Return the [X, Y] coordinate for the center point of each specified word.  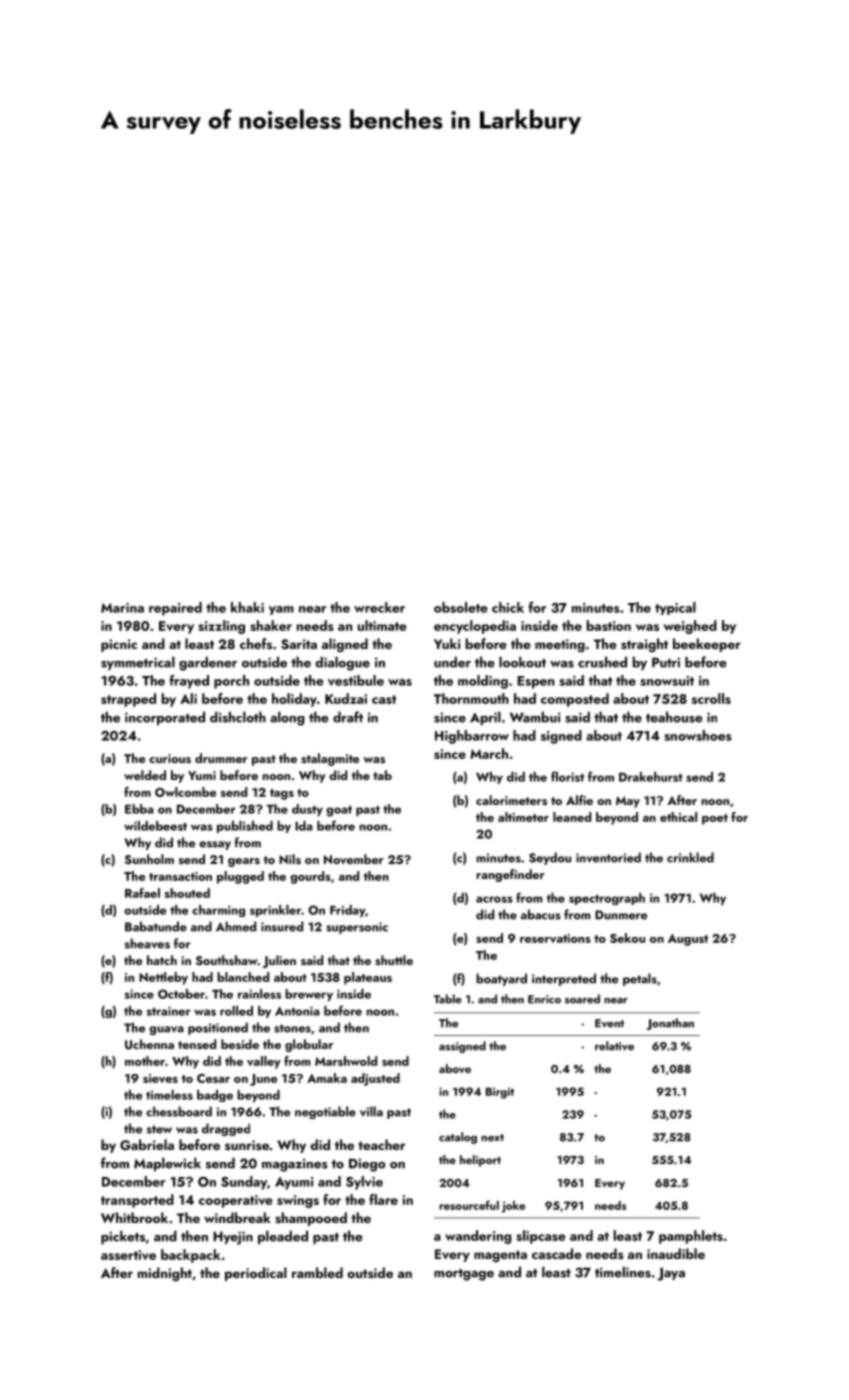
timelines [623, 1272]
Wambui [535, 717]
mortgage [464, 1275]
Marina [122, 608]
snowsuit [667, 681]
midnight [165, 1274]
